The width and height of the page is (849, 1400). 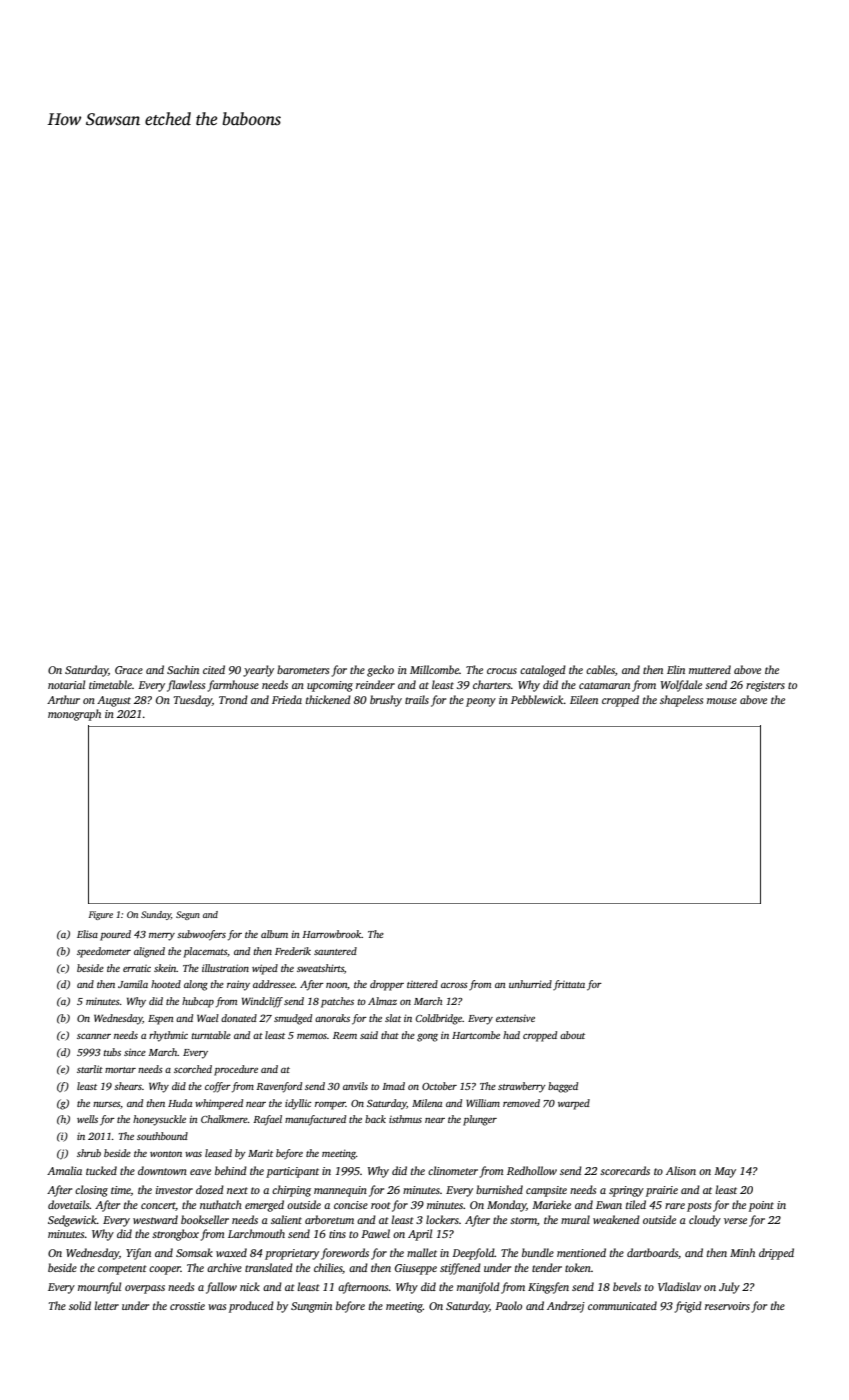 I want to click on cables, so click(x=600, y=669).
